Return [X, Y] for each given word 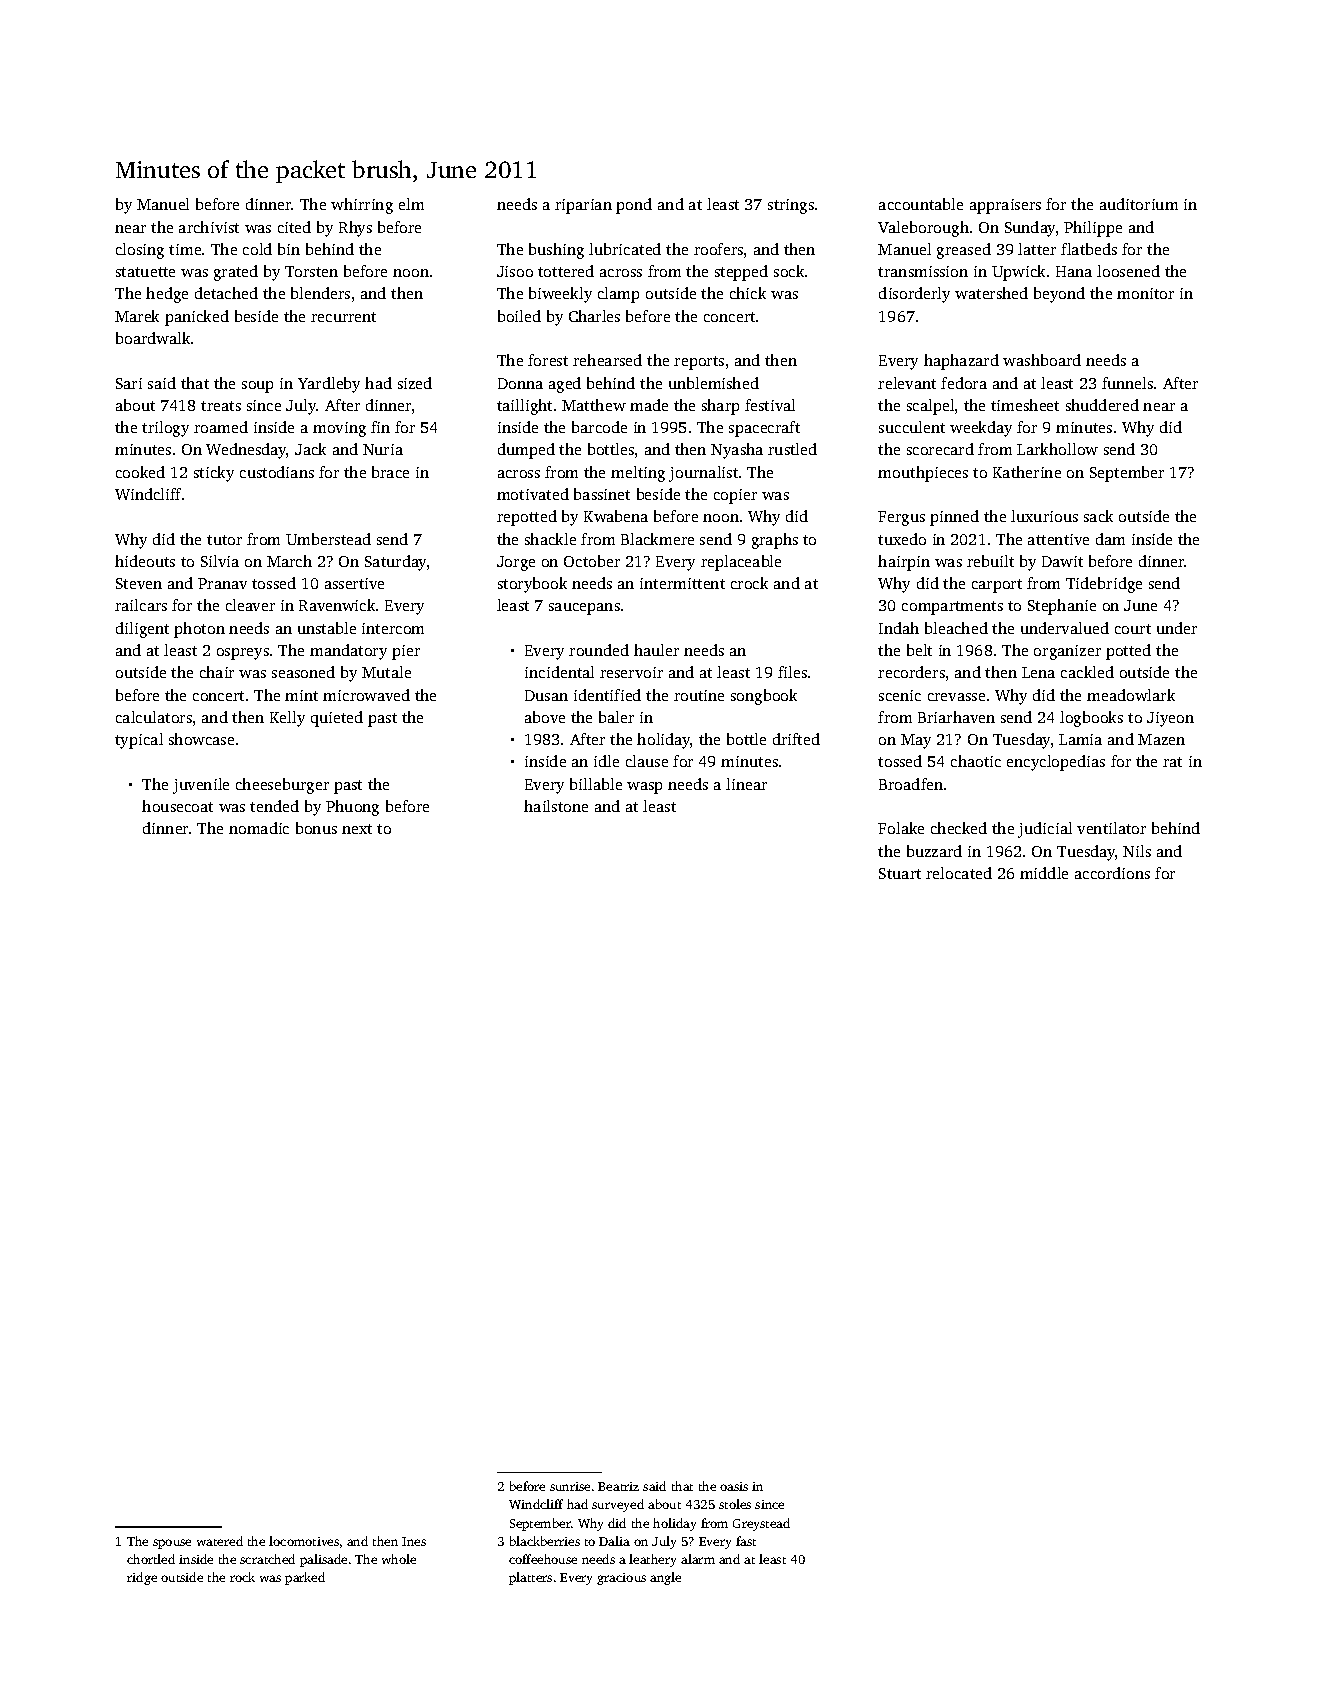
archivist [209, 227]
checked [959, 828]
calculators [154, 717]
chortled [151, 1559]
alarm [698, 1559]
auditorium [1139, 204]
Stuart [900, 873]
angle [665, 1578]
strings [791, 206]
